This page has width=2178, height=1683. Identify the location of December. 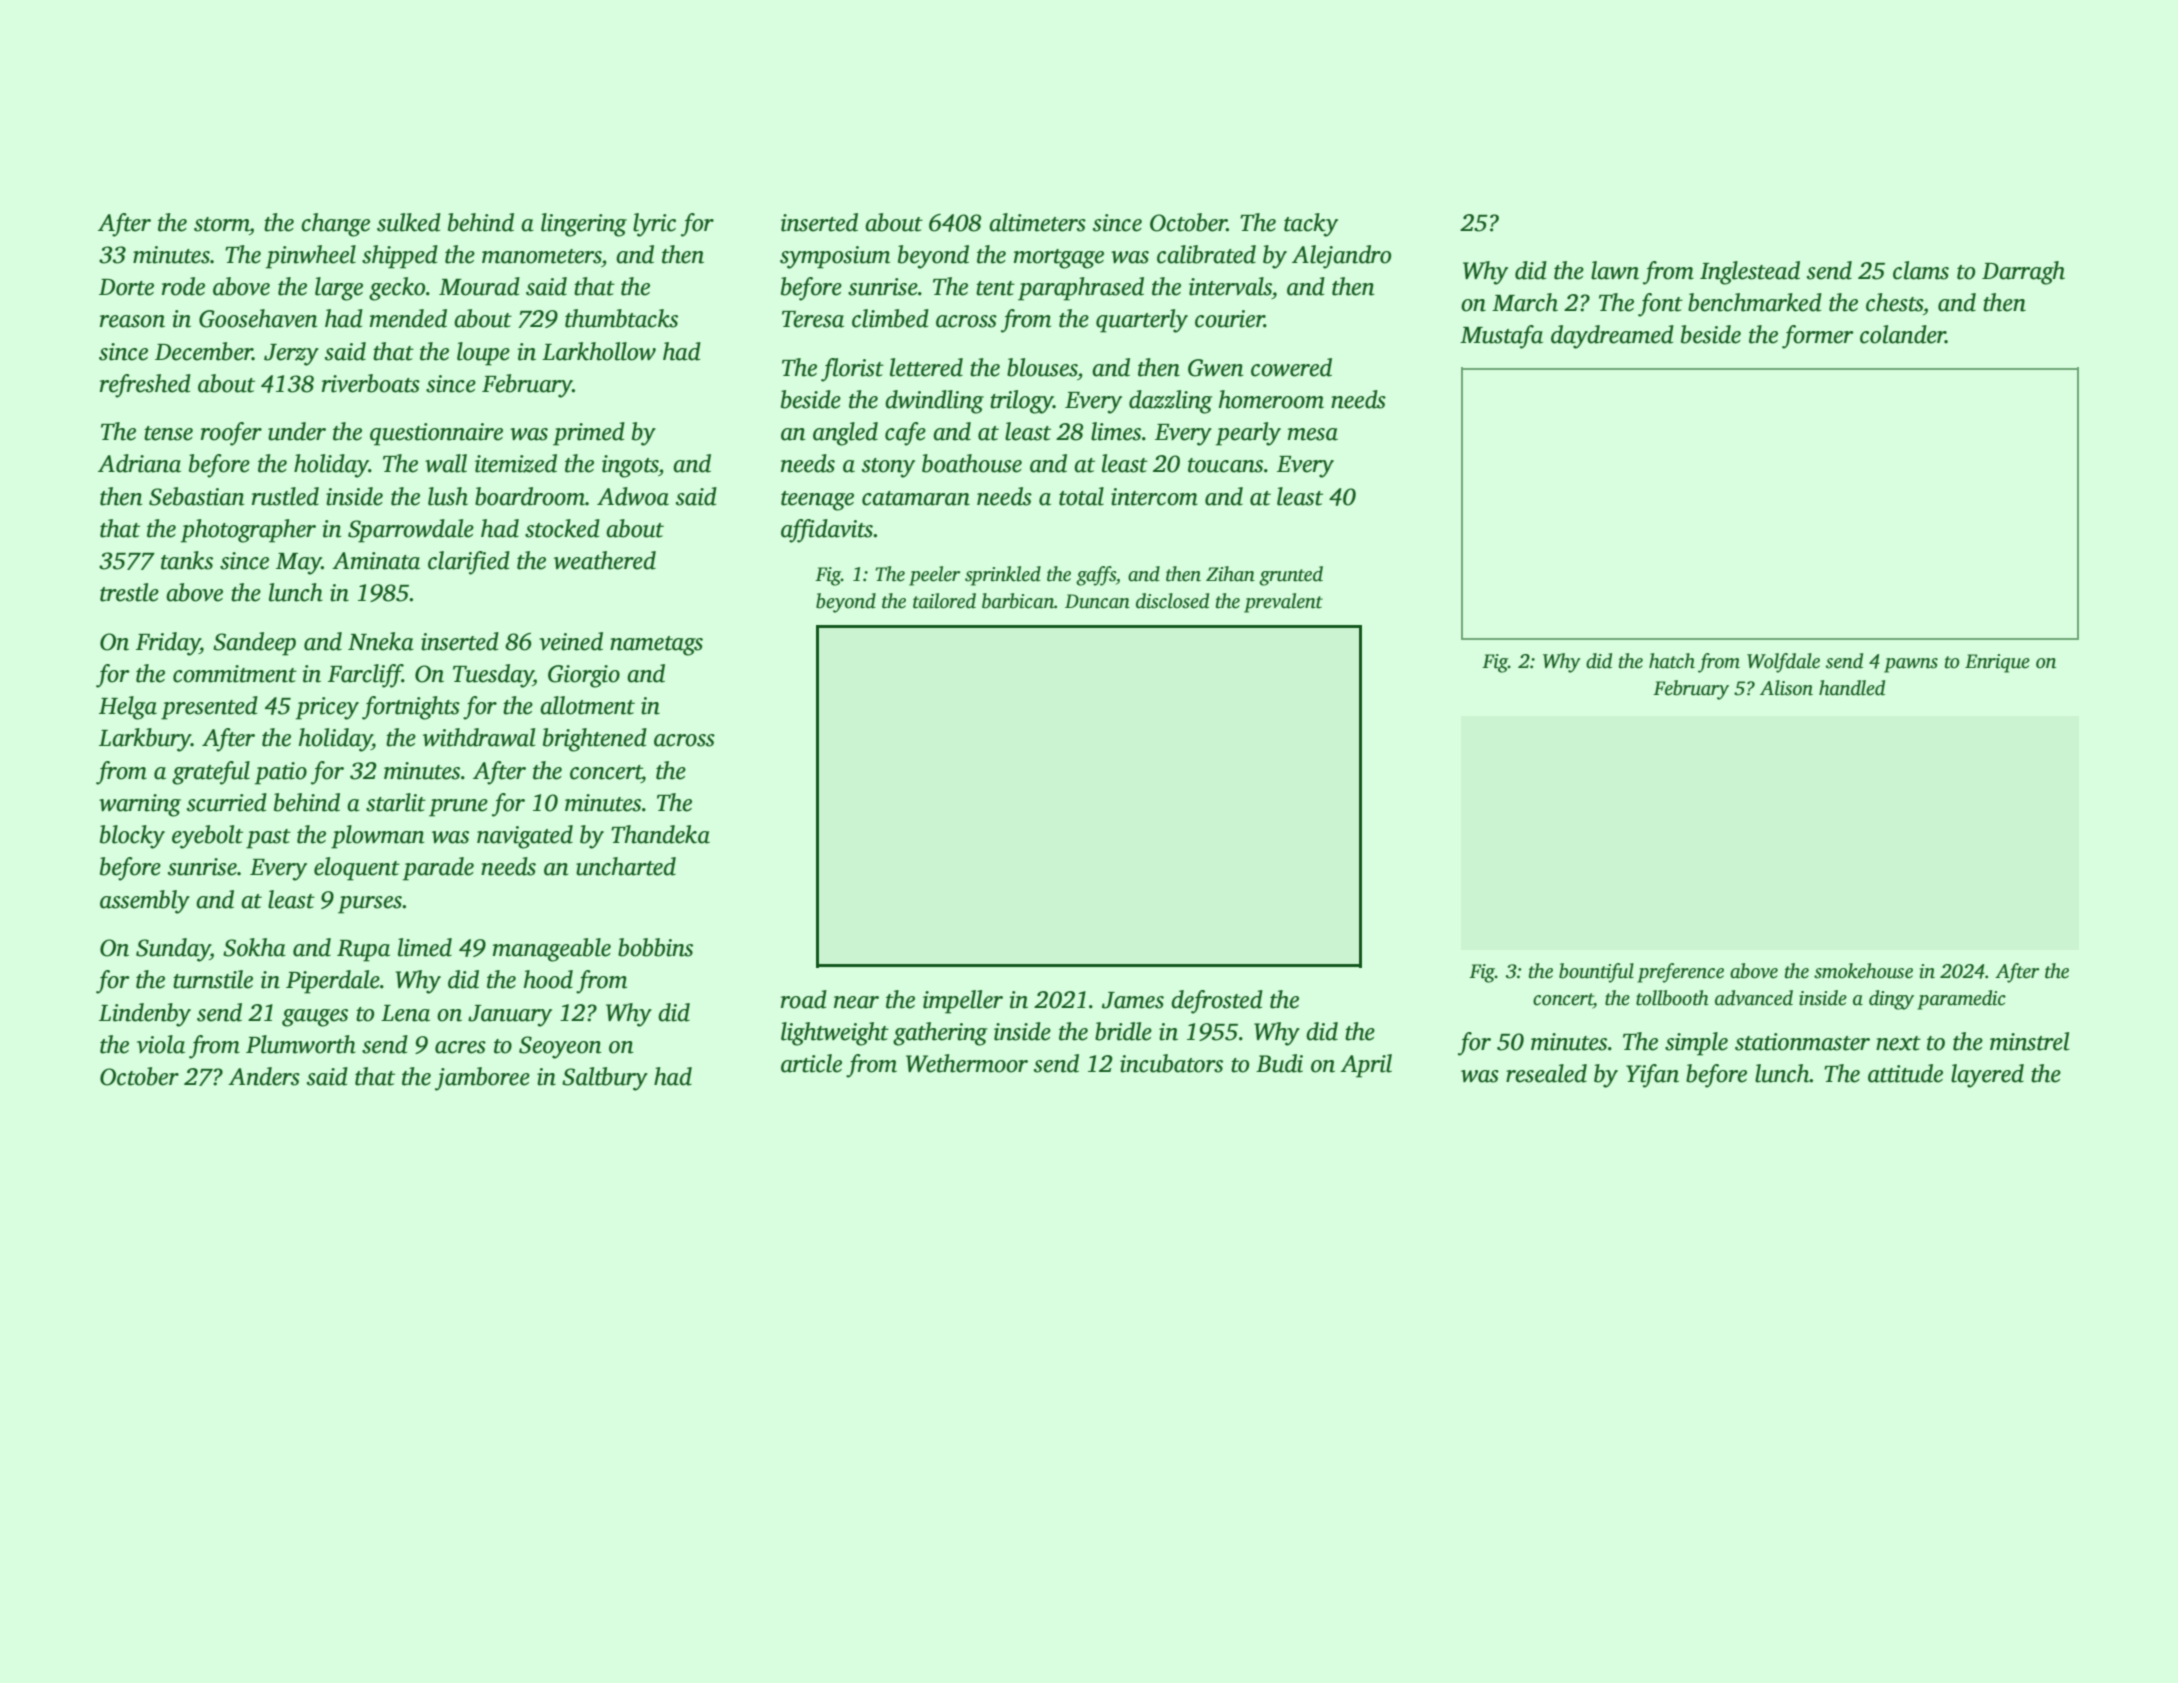
(204, 351).
